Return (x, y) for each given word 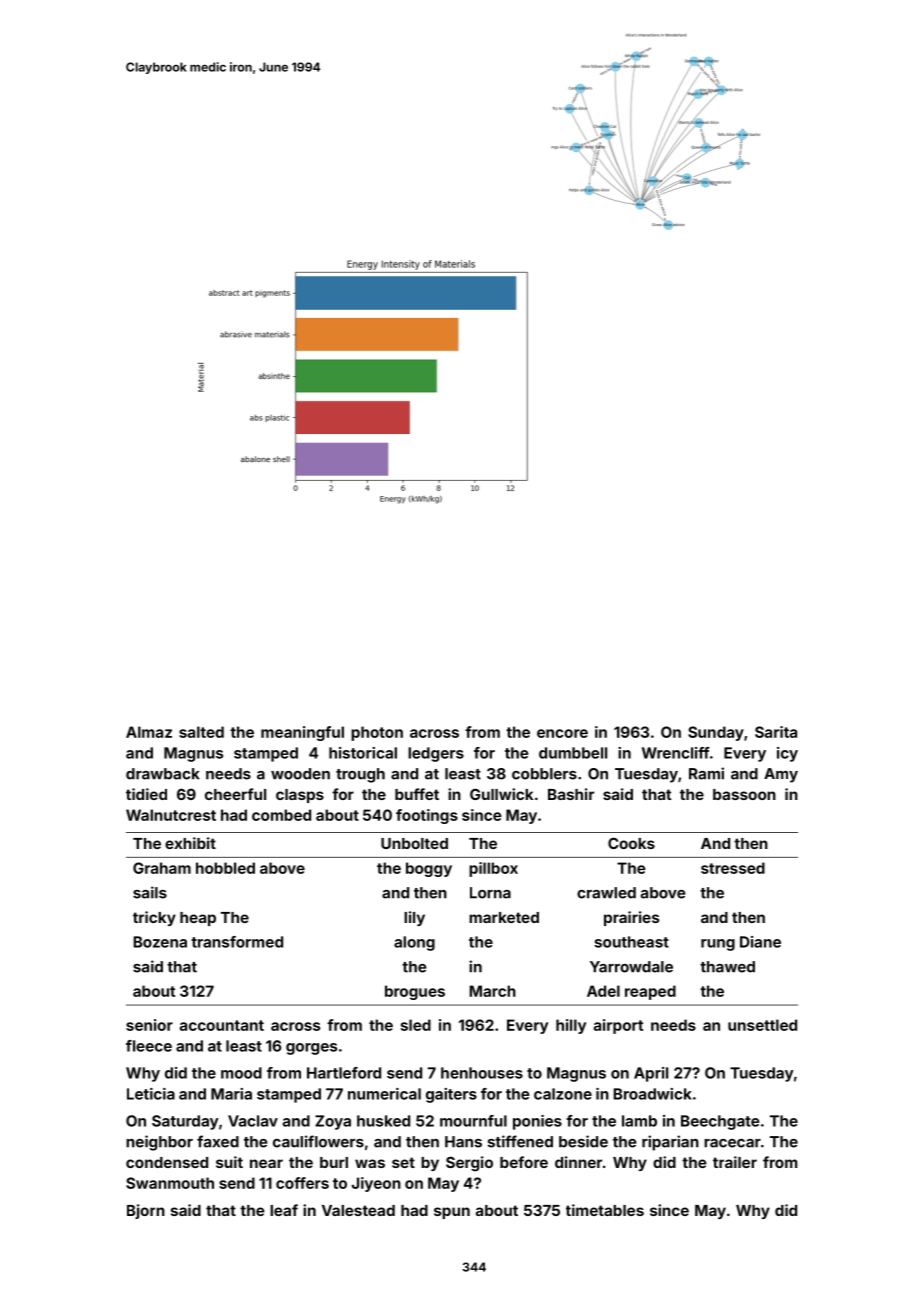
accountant (222, 1025)
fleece (149, 1046)
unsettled (762, 1025)
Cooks (631, 843)
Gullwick (501, 794)
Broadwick (652, 1094)
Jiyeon (376, 1184)
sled (416, 1025)
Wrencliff (676, 753)
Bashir (571, 794)
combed (281, 815)
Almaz (149, 732)
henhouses (482, 1073)
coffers (302, 1183)
